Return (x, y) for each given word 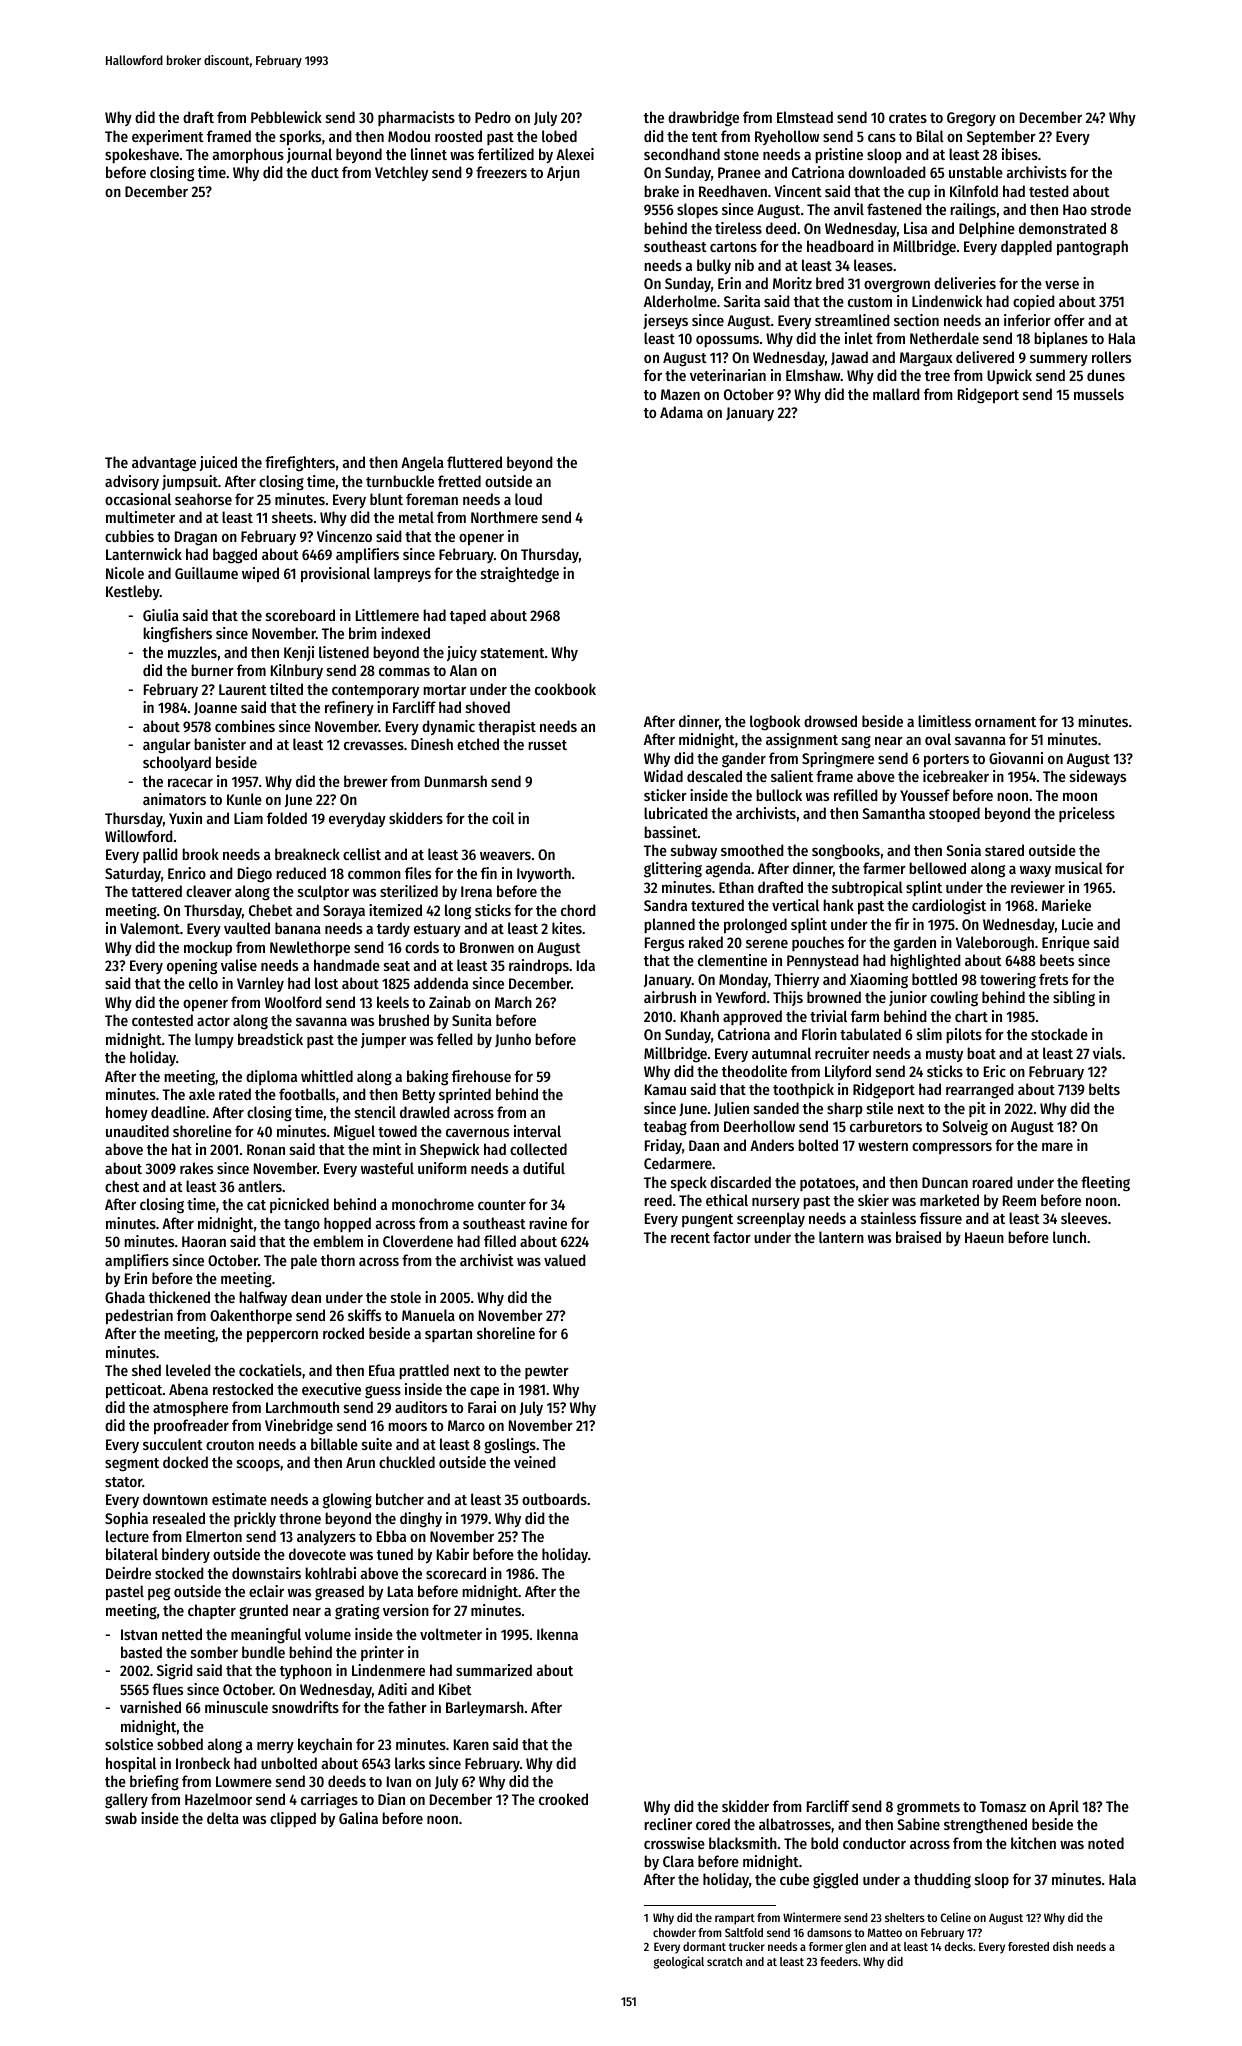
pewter (547, 1372)
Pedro (493, 117)
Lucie (1077, 924)
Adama (681, 412)
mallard (896, 394)
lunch (1069, 1237)
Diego (255, 875)
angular (167, 746)
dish (1063, 1946)
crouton (230, 1445)
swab (121, 1818)
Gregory (971, 119)
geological (679, 1962)
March (513, 1002)
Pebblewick (286, 117)
